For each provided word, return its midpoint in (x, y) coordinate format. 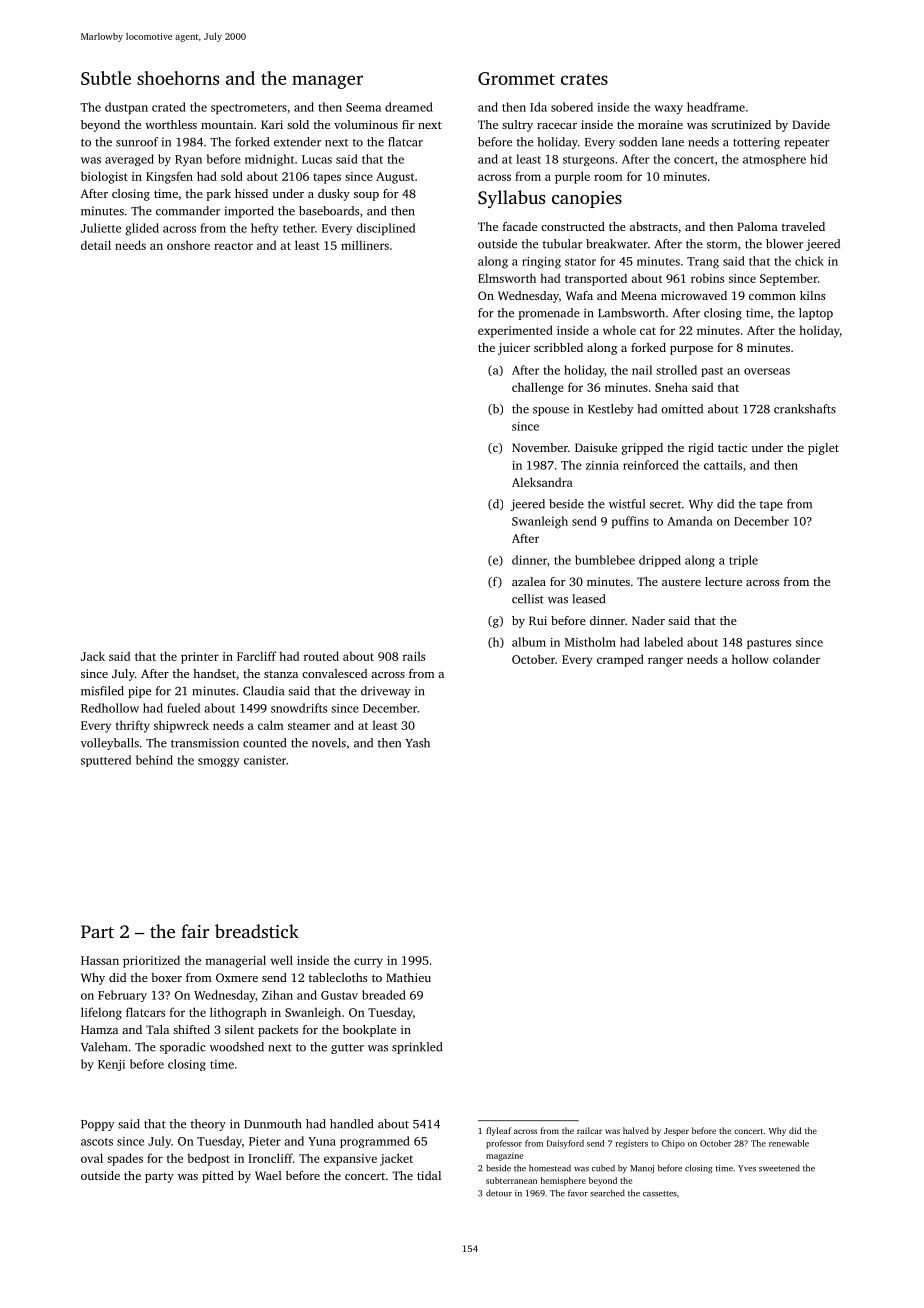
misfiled (102, 691)
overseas (767, 371)
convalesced (334, 673)
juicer (514, 349)
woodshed (237, 1047)
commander (188, 211)
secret (665, 505)
